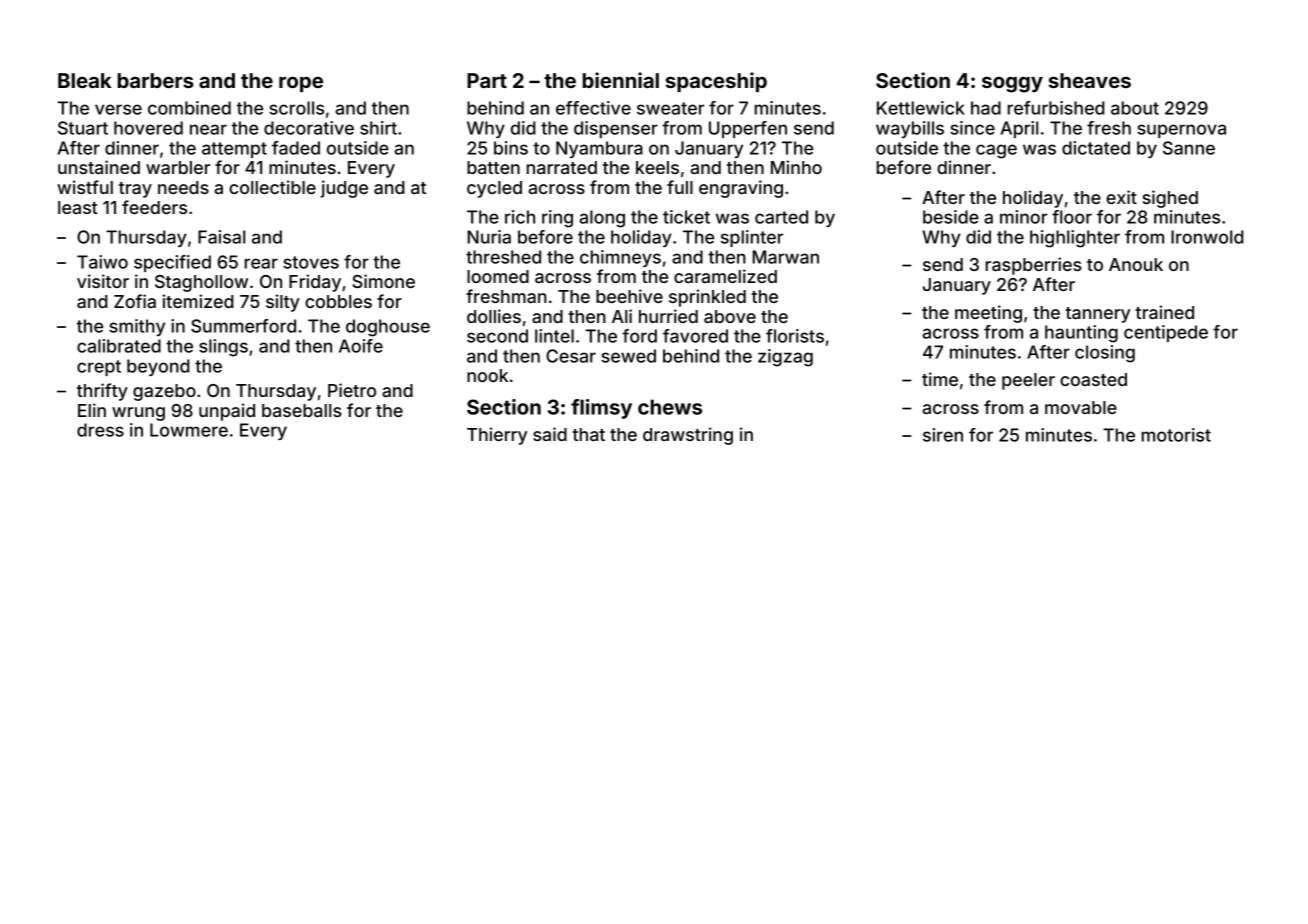 This document has height=924, width=1308. Describe the element at coordinates (601, 409) in the document. I see `flimsy` at that location.
